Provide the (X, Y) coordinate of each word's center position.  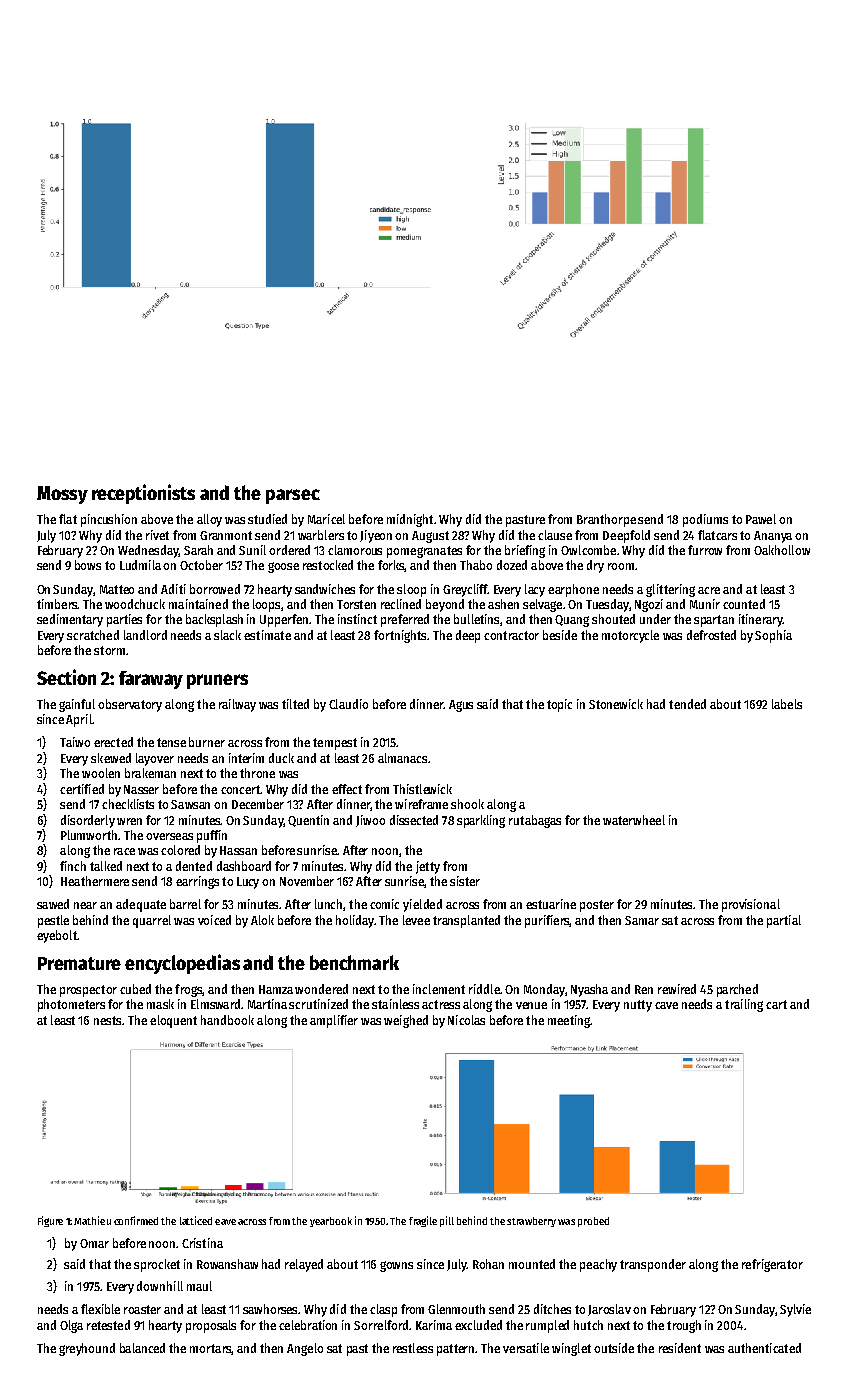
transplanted (466, 921)
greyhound (87, 1349)
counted (744, 604)
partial (784, 921)
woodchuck (135, 604)
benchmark (354, 962)
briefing (525, 551)
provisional (751, 905)
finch (73, 866)
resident (680, 1348)
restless (413, 1348)
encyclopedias (182, 964)
